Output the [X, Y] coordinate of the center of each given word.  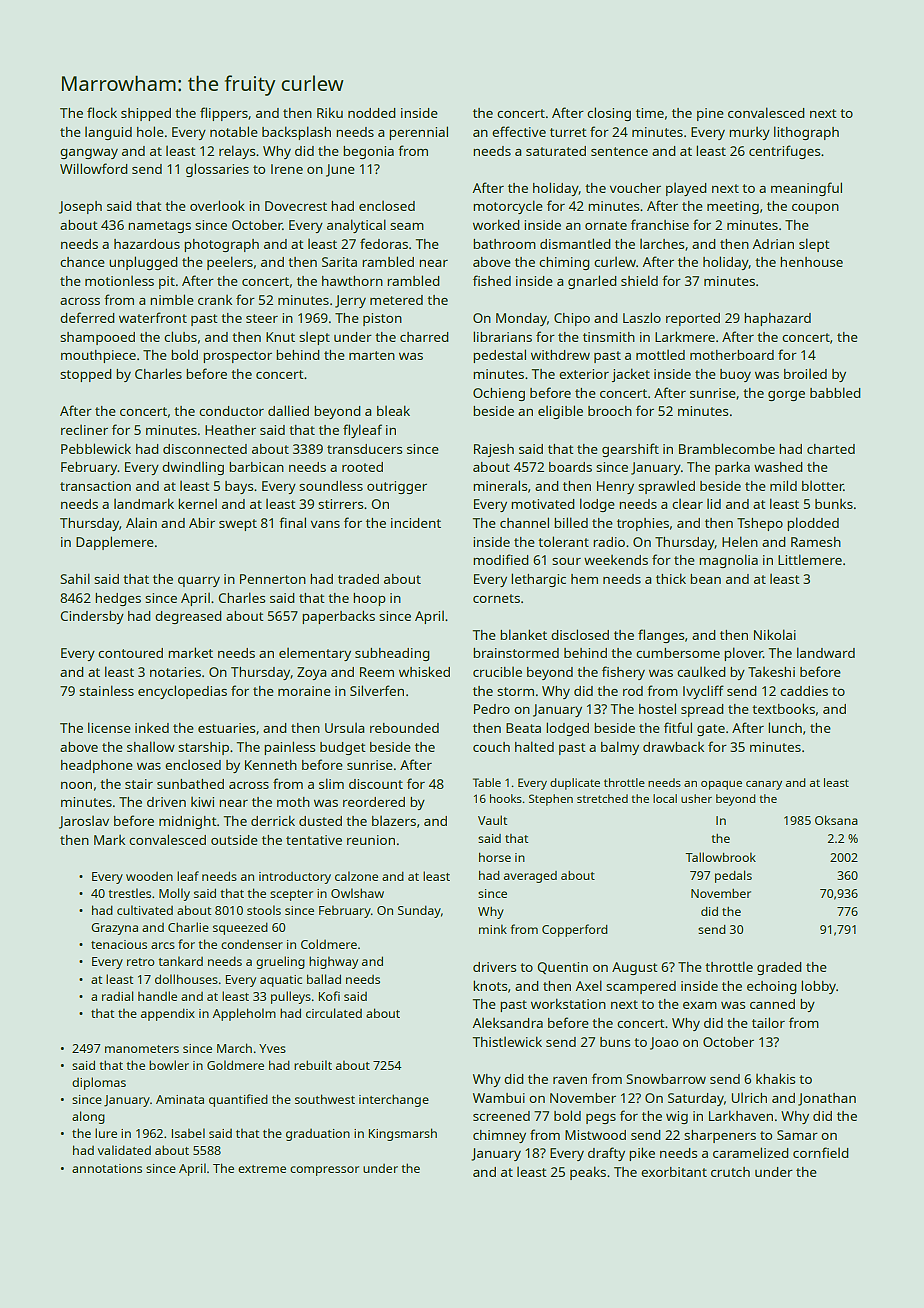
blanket [523, 634]
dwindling [193, 468]
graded [779, 968]
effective [519, 131]
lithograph [806, 133]
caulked [701, 671]
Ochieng [499, 394]
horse [495, 857]
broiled [805, 374]
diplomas [99, 1083]
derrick [273, 820]
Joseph [80, 207]
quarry [199, 582]
